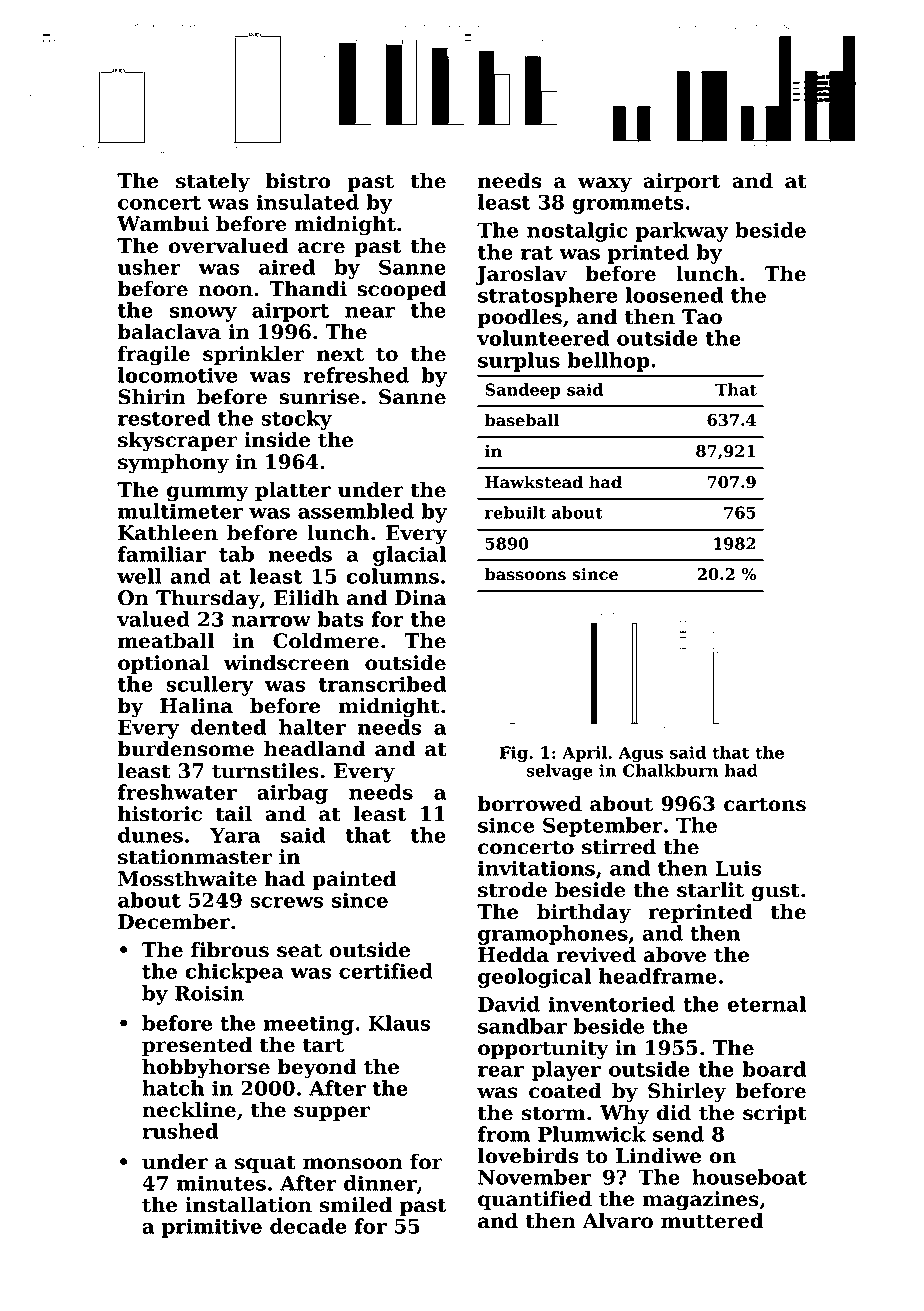  I want to click on Tao, so click(702, 317).
